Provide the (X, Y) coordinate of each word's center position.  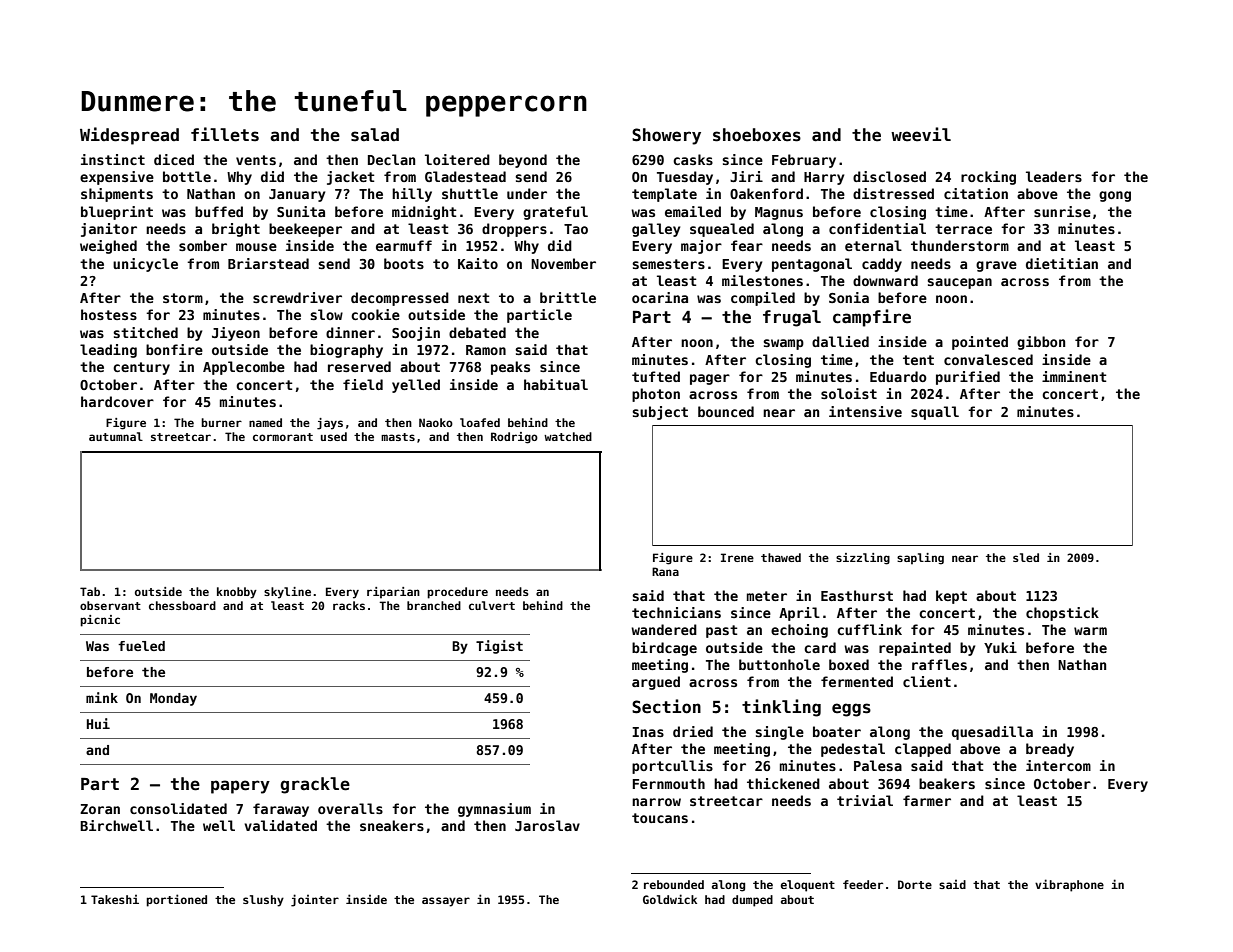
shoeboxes (757, 135)
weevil (921, 134)
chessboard (182, 605)
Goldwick (670, 899)
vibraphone (1069, 885)
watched (568, 436)
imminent (1074, 376)
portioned (176, 900)
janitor (109, 230)
